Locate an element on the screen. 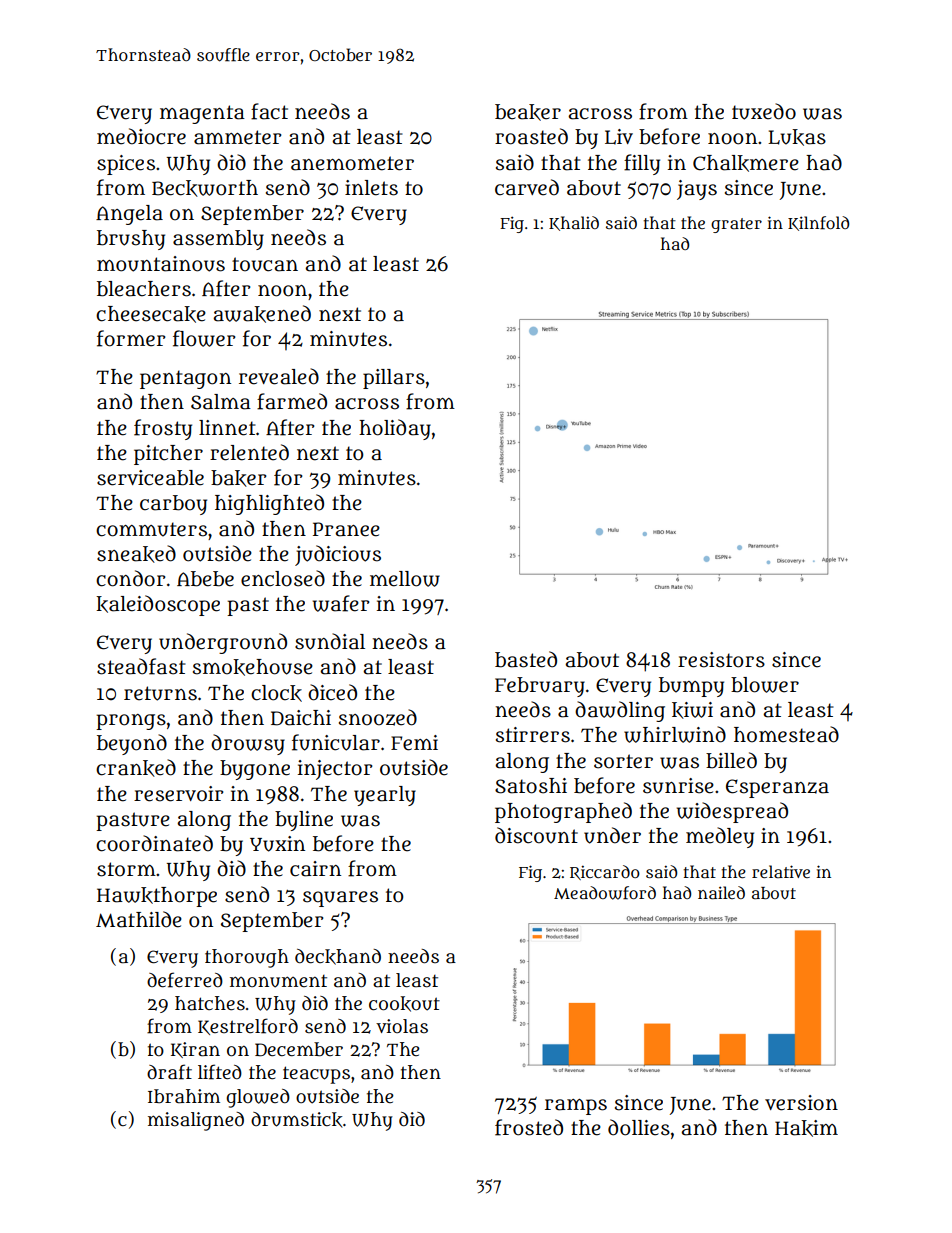 The height and width of the screenshot is (1233, 952). resistors is located at coordinates (721, 660).
